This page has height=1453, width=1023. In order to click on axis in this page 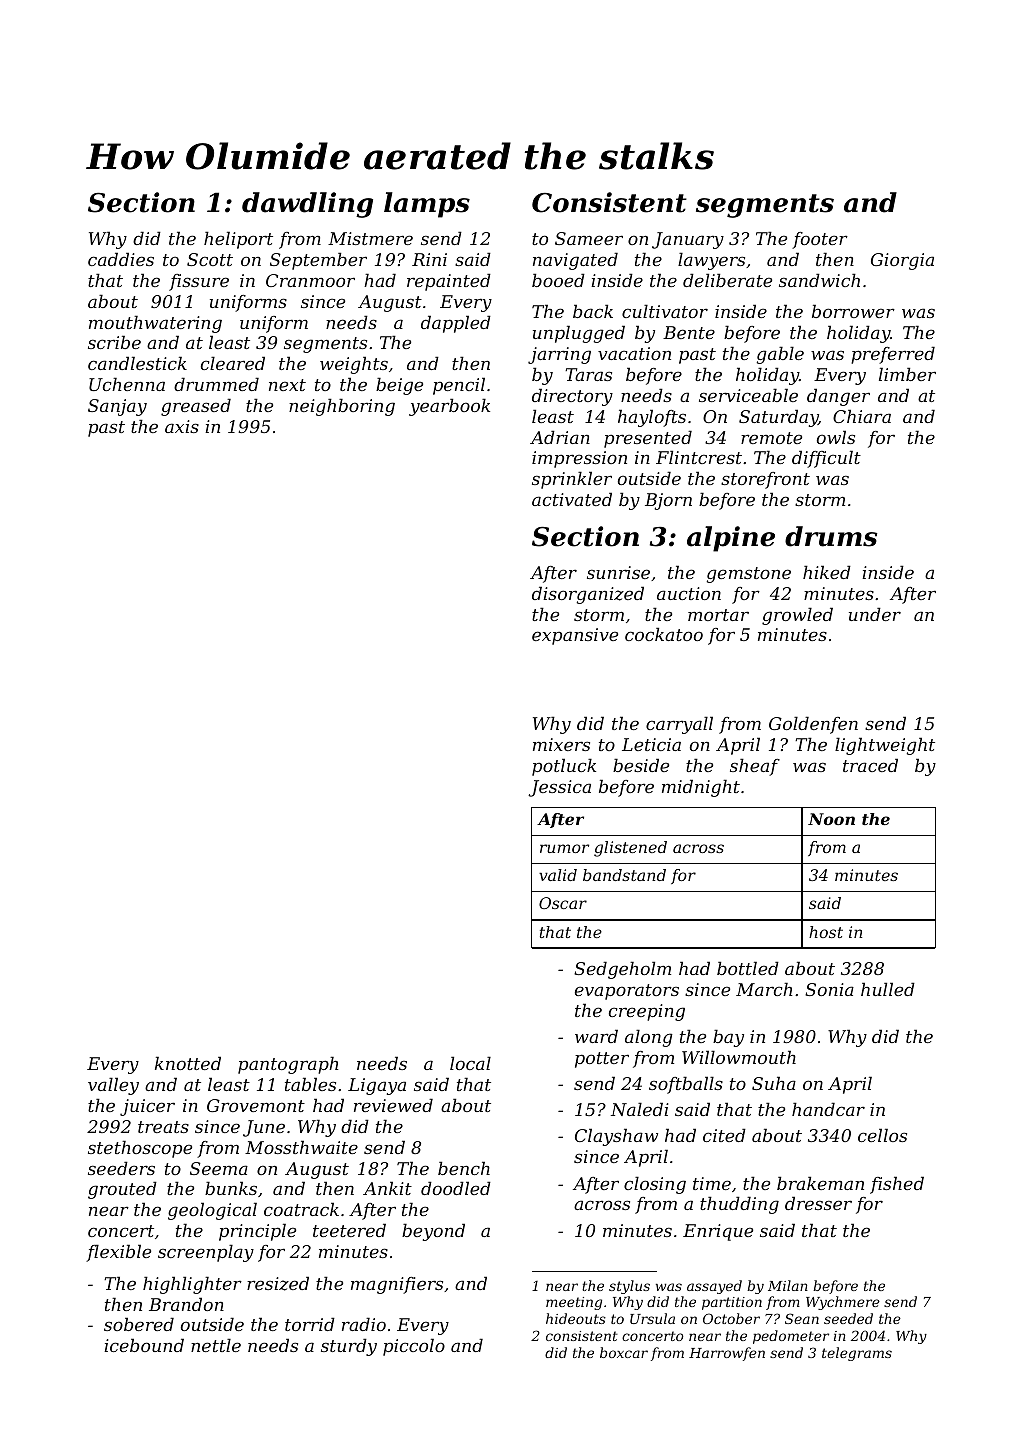, I will do `click(182, 426)`.
